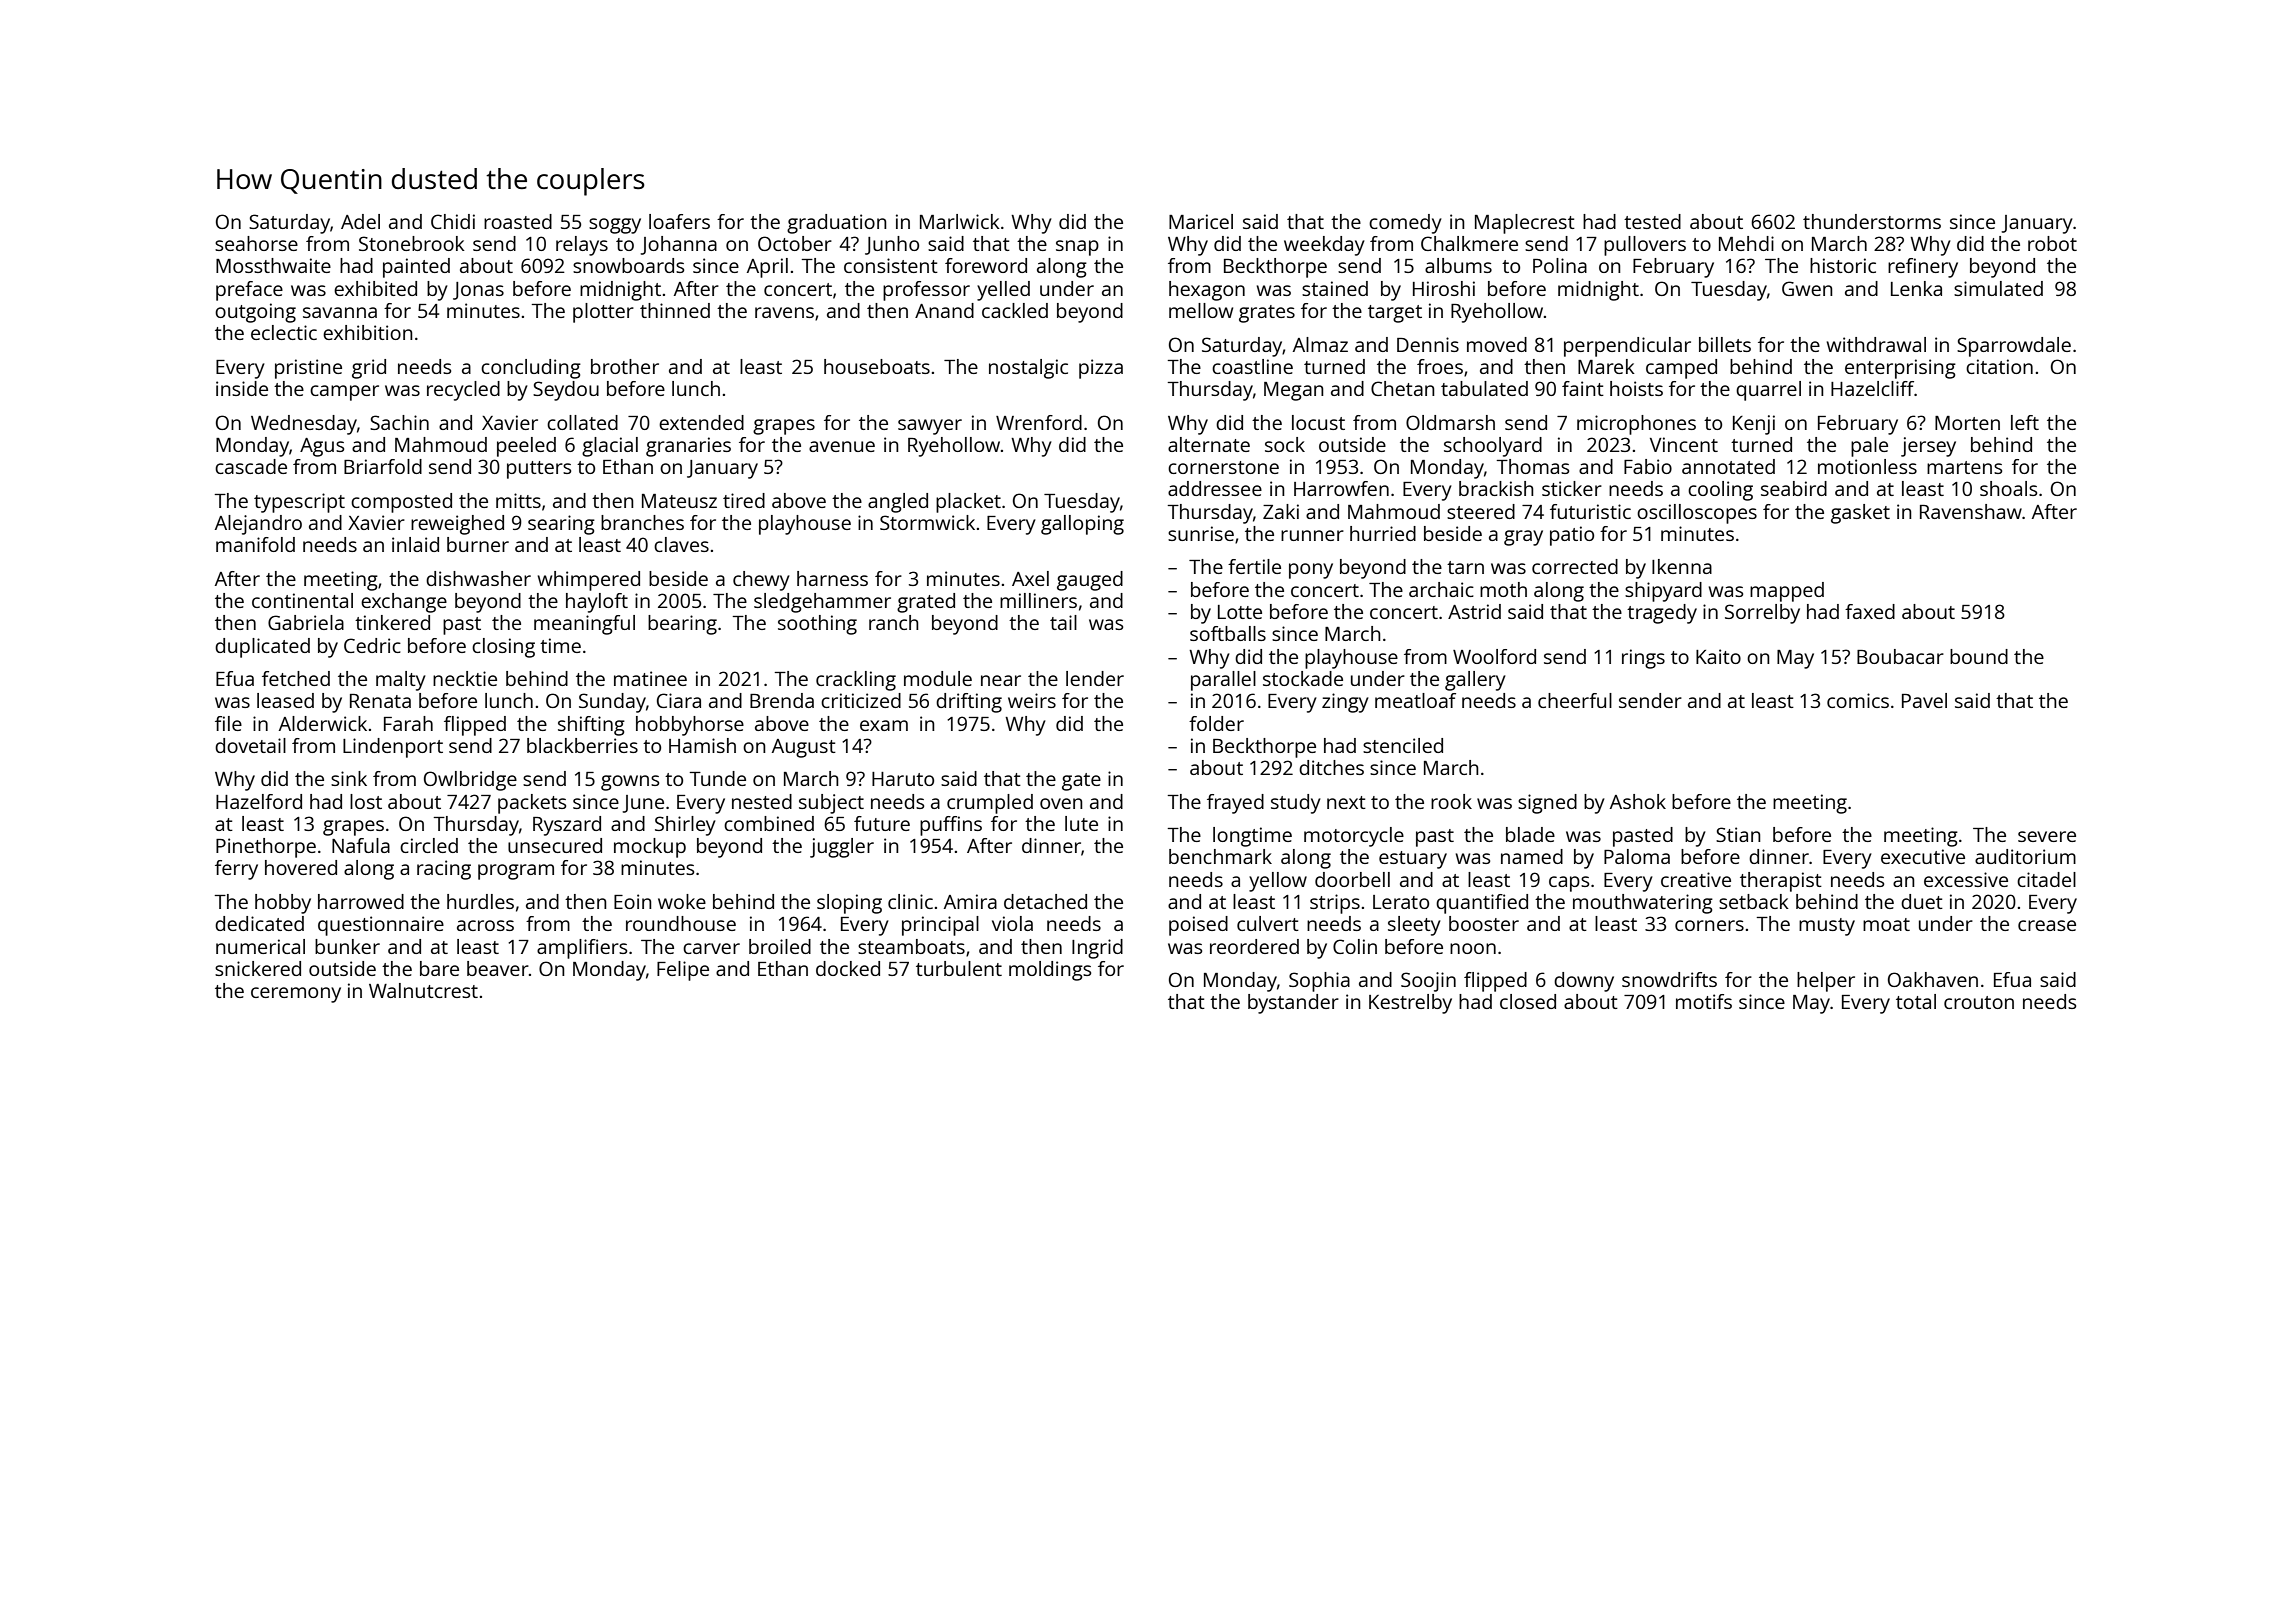 This image has width=2292, height=1620. Describe the element at coordinates (1285, 444) in the image. I see `sock` at that location.
